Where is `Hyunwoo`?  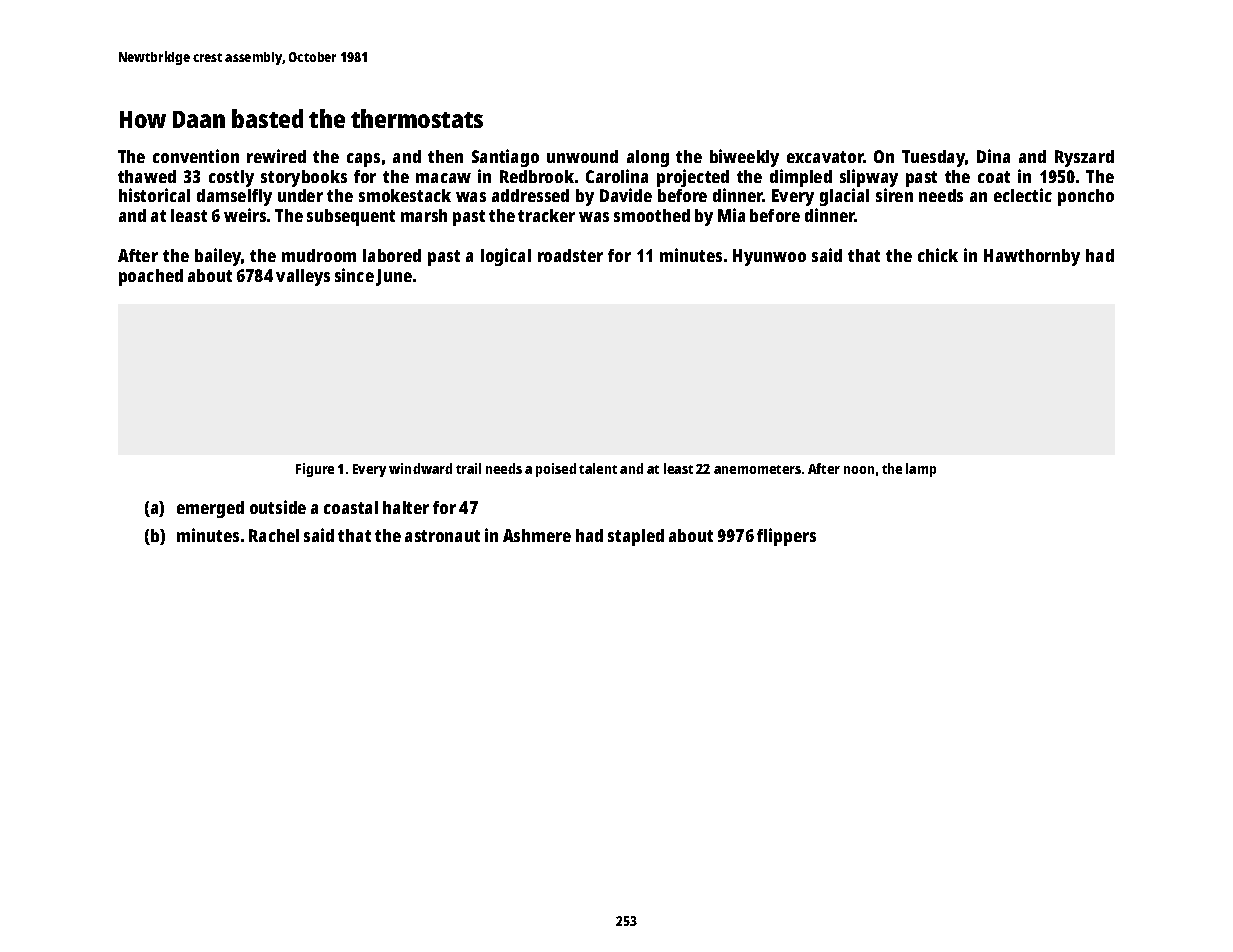 Hyunwoo is located at coordinates (769, 257).
